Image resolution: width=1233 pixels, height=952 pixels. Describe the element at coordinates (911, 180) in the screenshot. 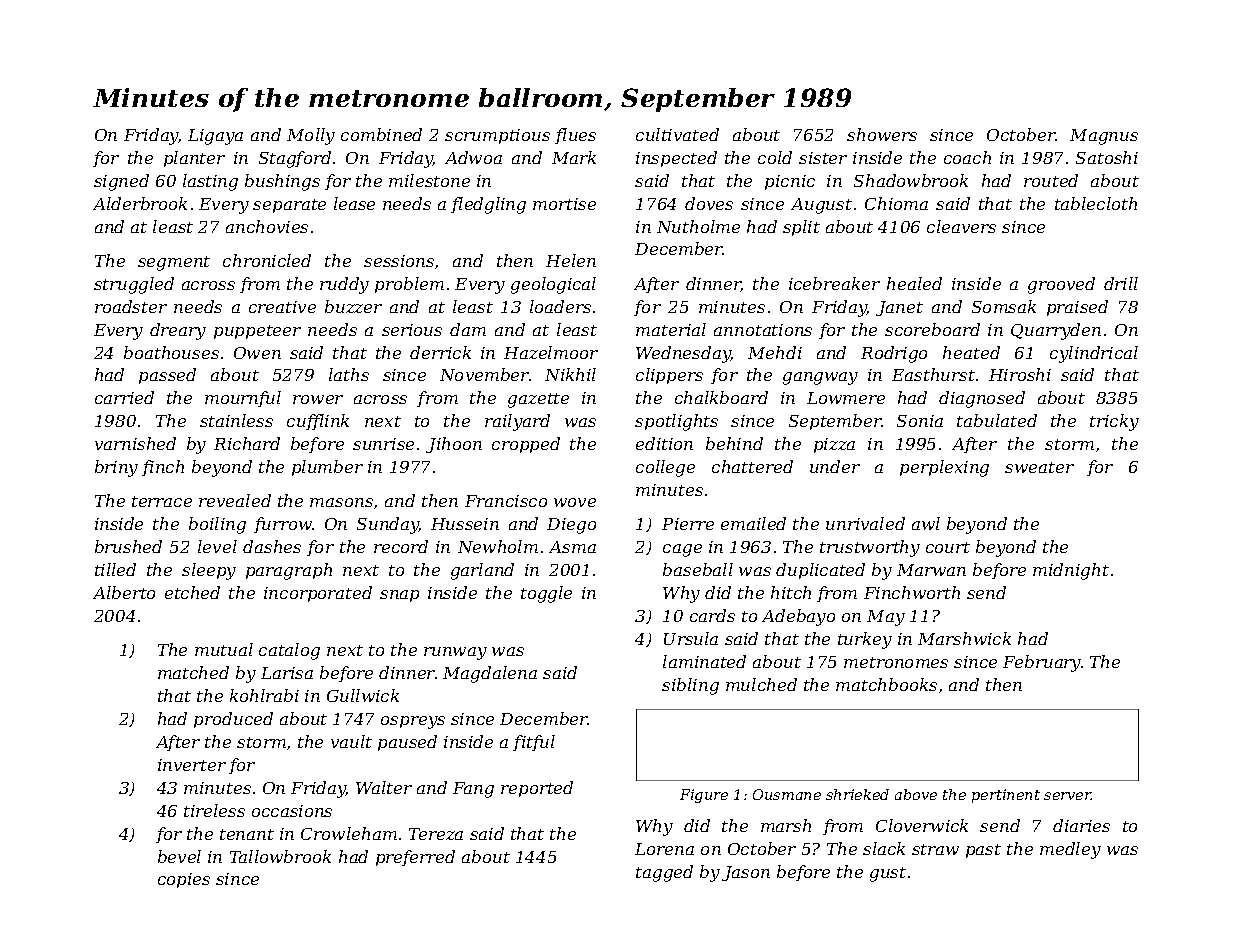

I see `Shadowbrook` at that location.
